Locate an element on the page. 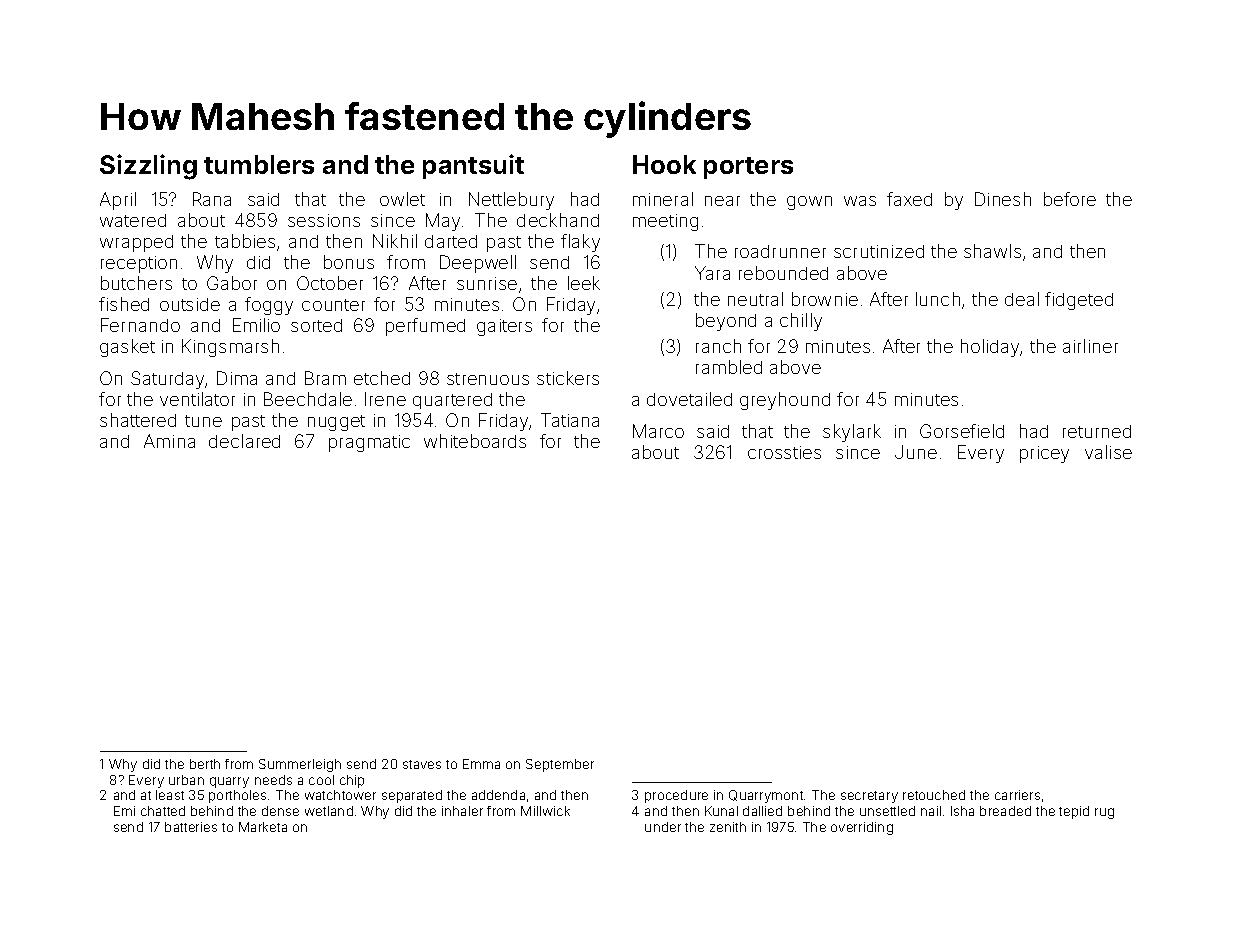 This document has height=952, width=1233. Emma is located at coordinates (481, 764).
